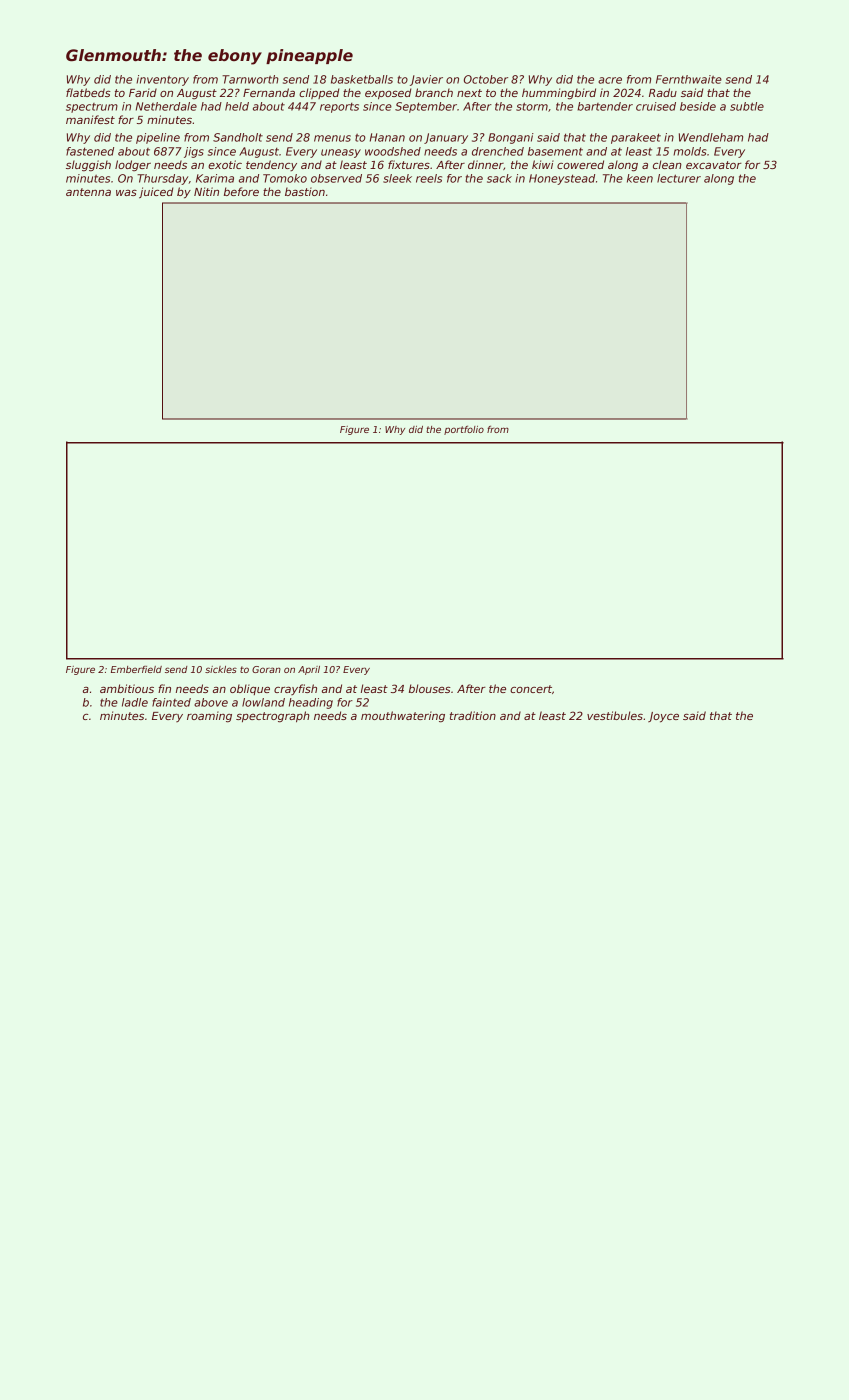  What do you see at coordinates (211, 702) in the page?
I see `above` at bounding box center [211, 702].
